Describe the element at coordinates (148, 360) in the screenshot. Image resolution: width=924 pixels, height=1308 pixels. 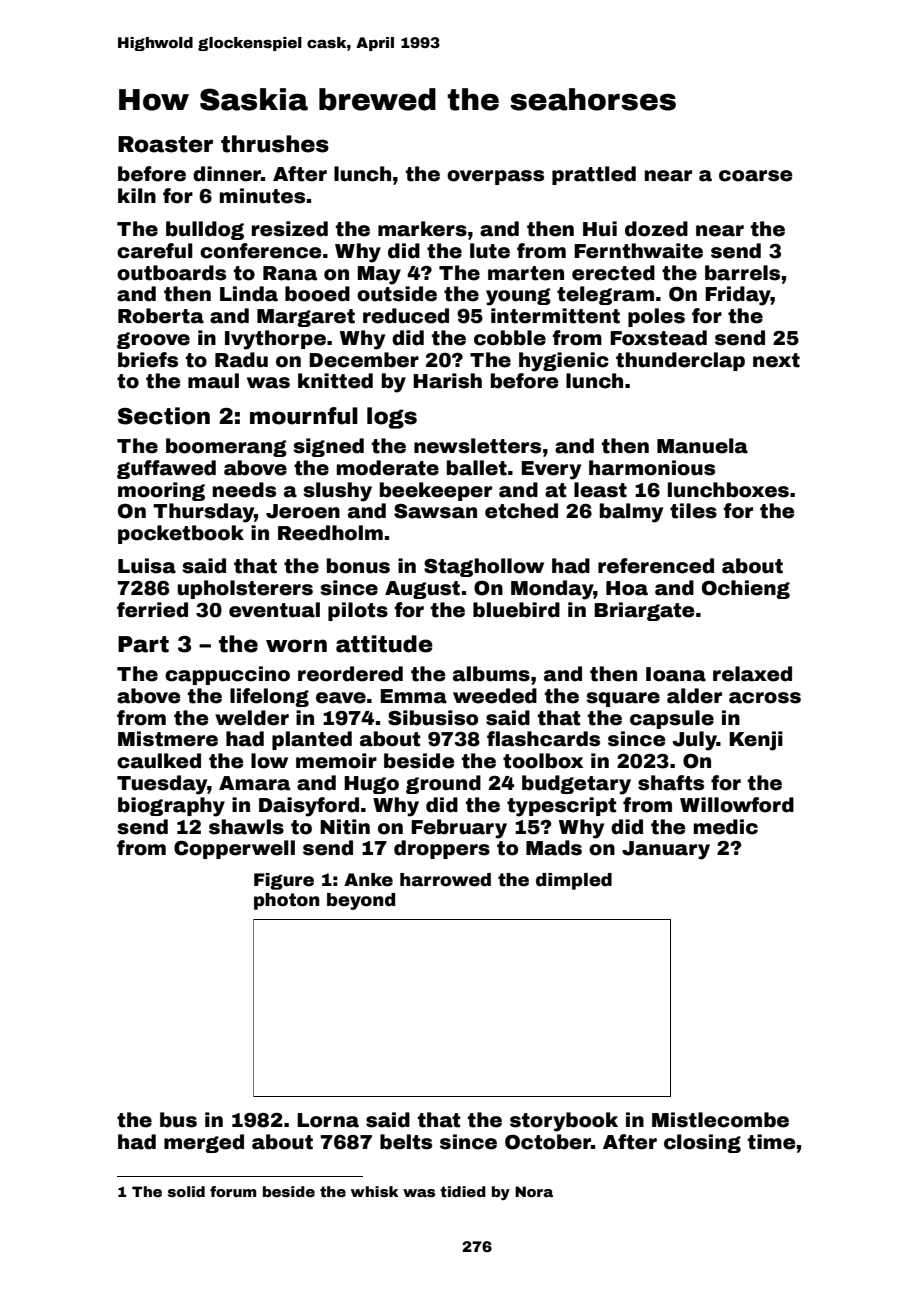
I see `briefs` at that location.
